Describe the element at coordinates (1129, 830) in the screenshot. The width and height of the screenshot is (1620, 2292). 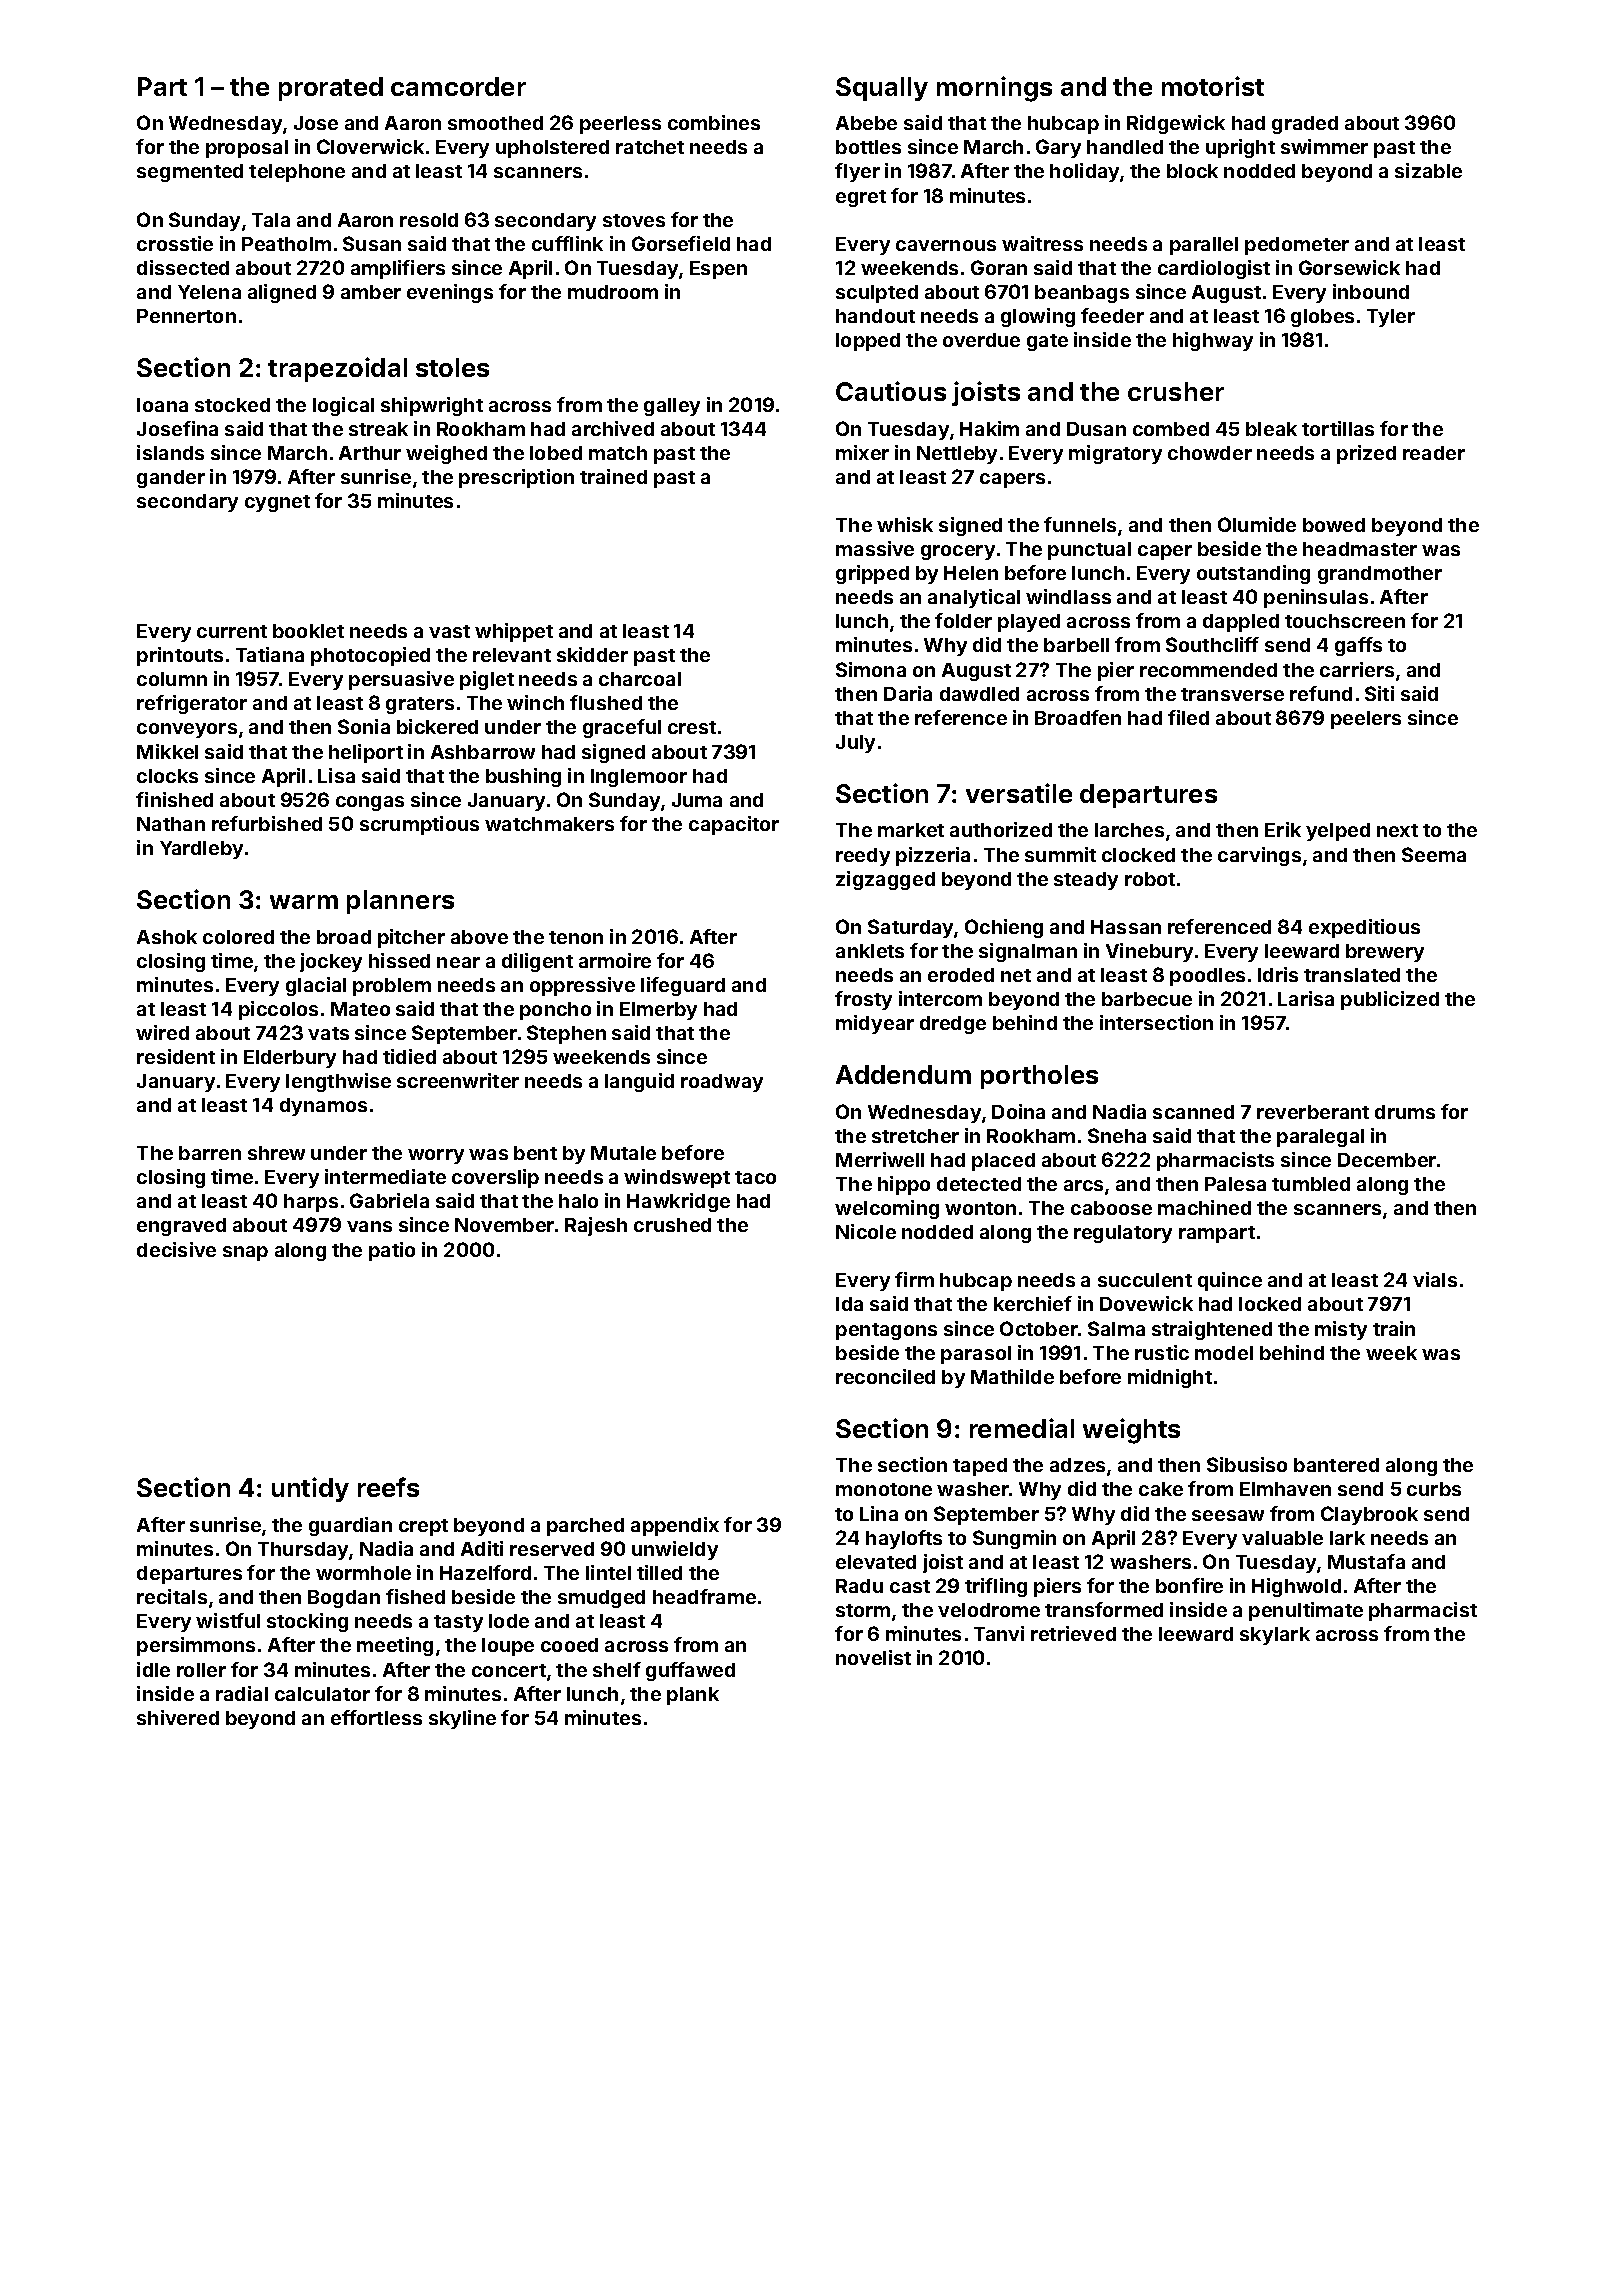
I see `larches` at that location.
